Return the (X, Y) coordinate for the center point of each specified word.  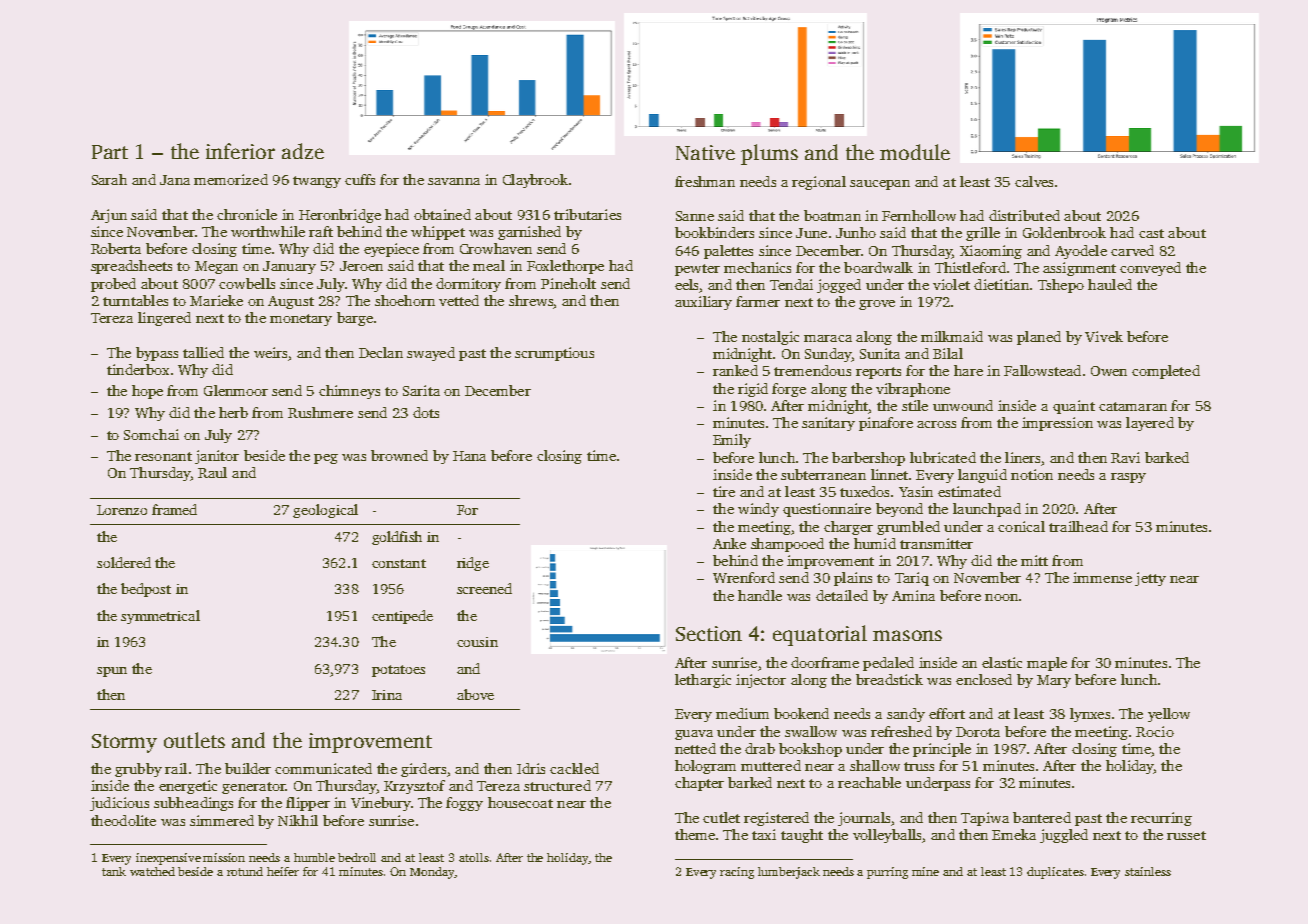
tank (114, 871)
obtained (442, 214)
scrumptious (554, 354)
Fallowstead (1042, 370)
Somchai (151, 434)
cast (1151, 233)
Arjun (109, 216)
